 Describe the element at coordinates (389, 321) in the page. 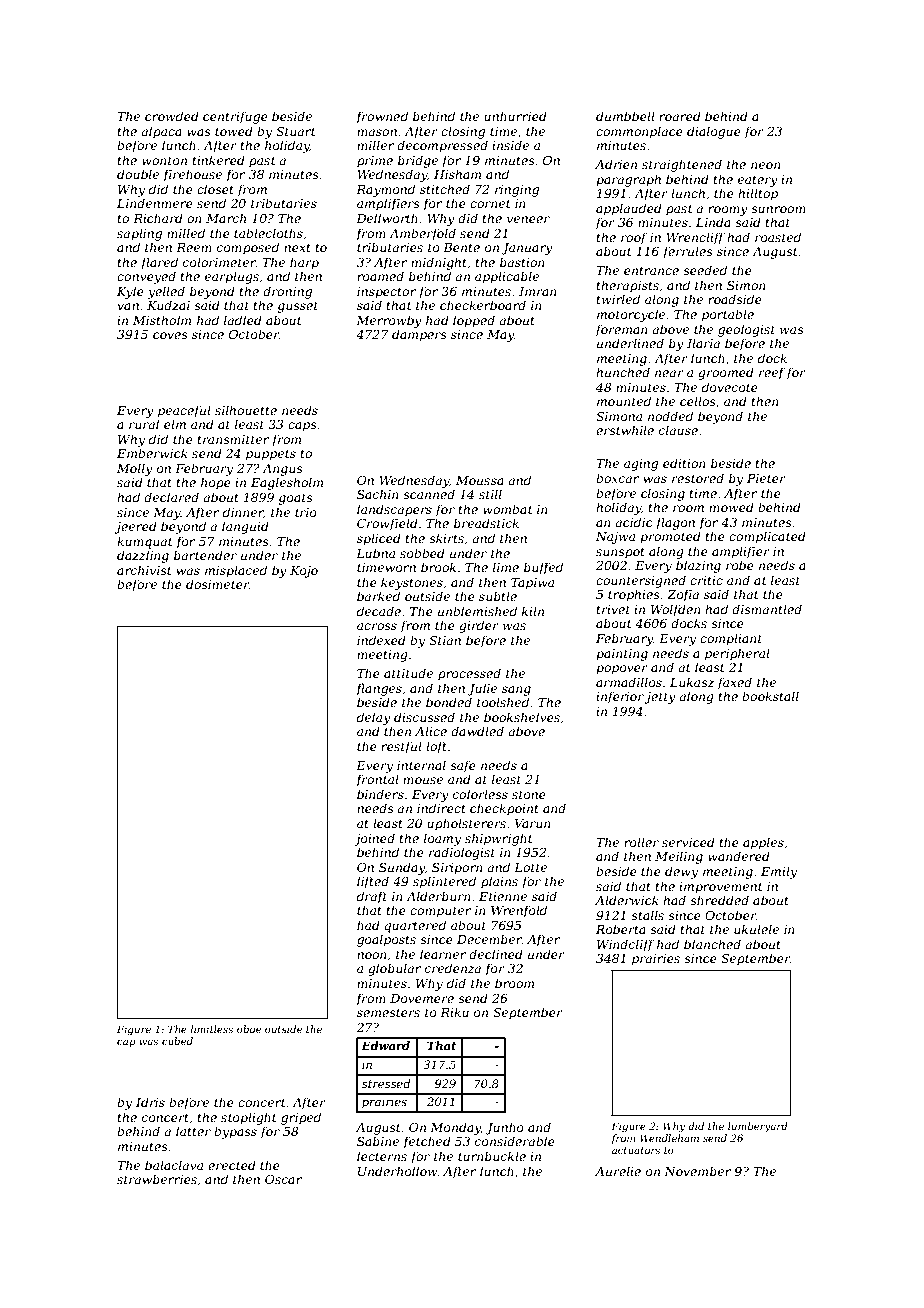

I see `Merrowby` at that location.
